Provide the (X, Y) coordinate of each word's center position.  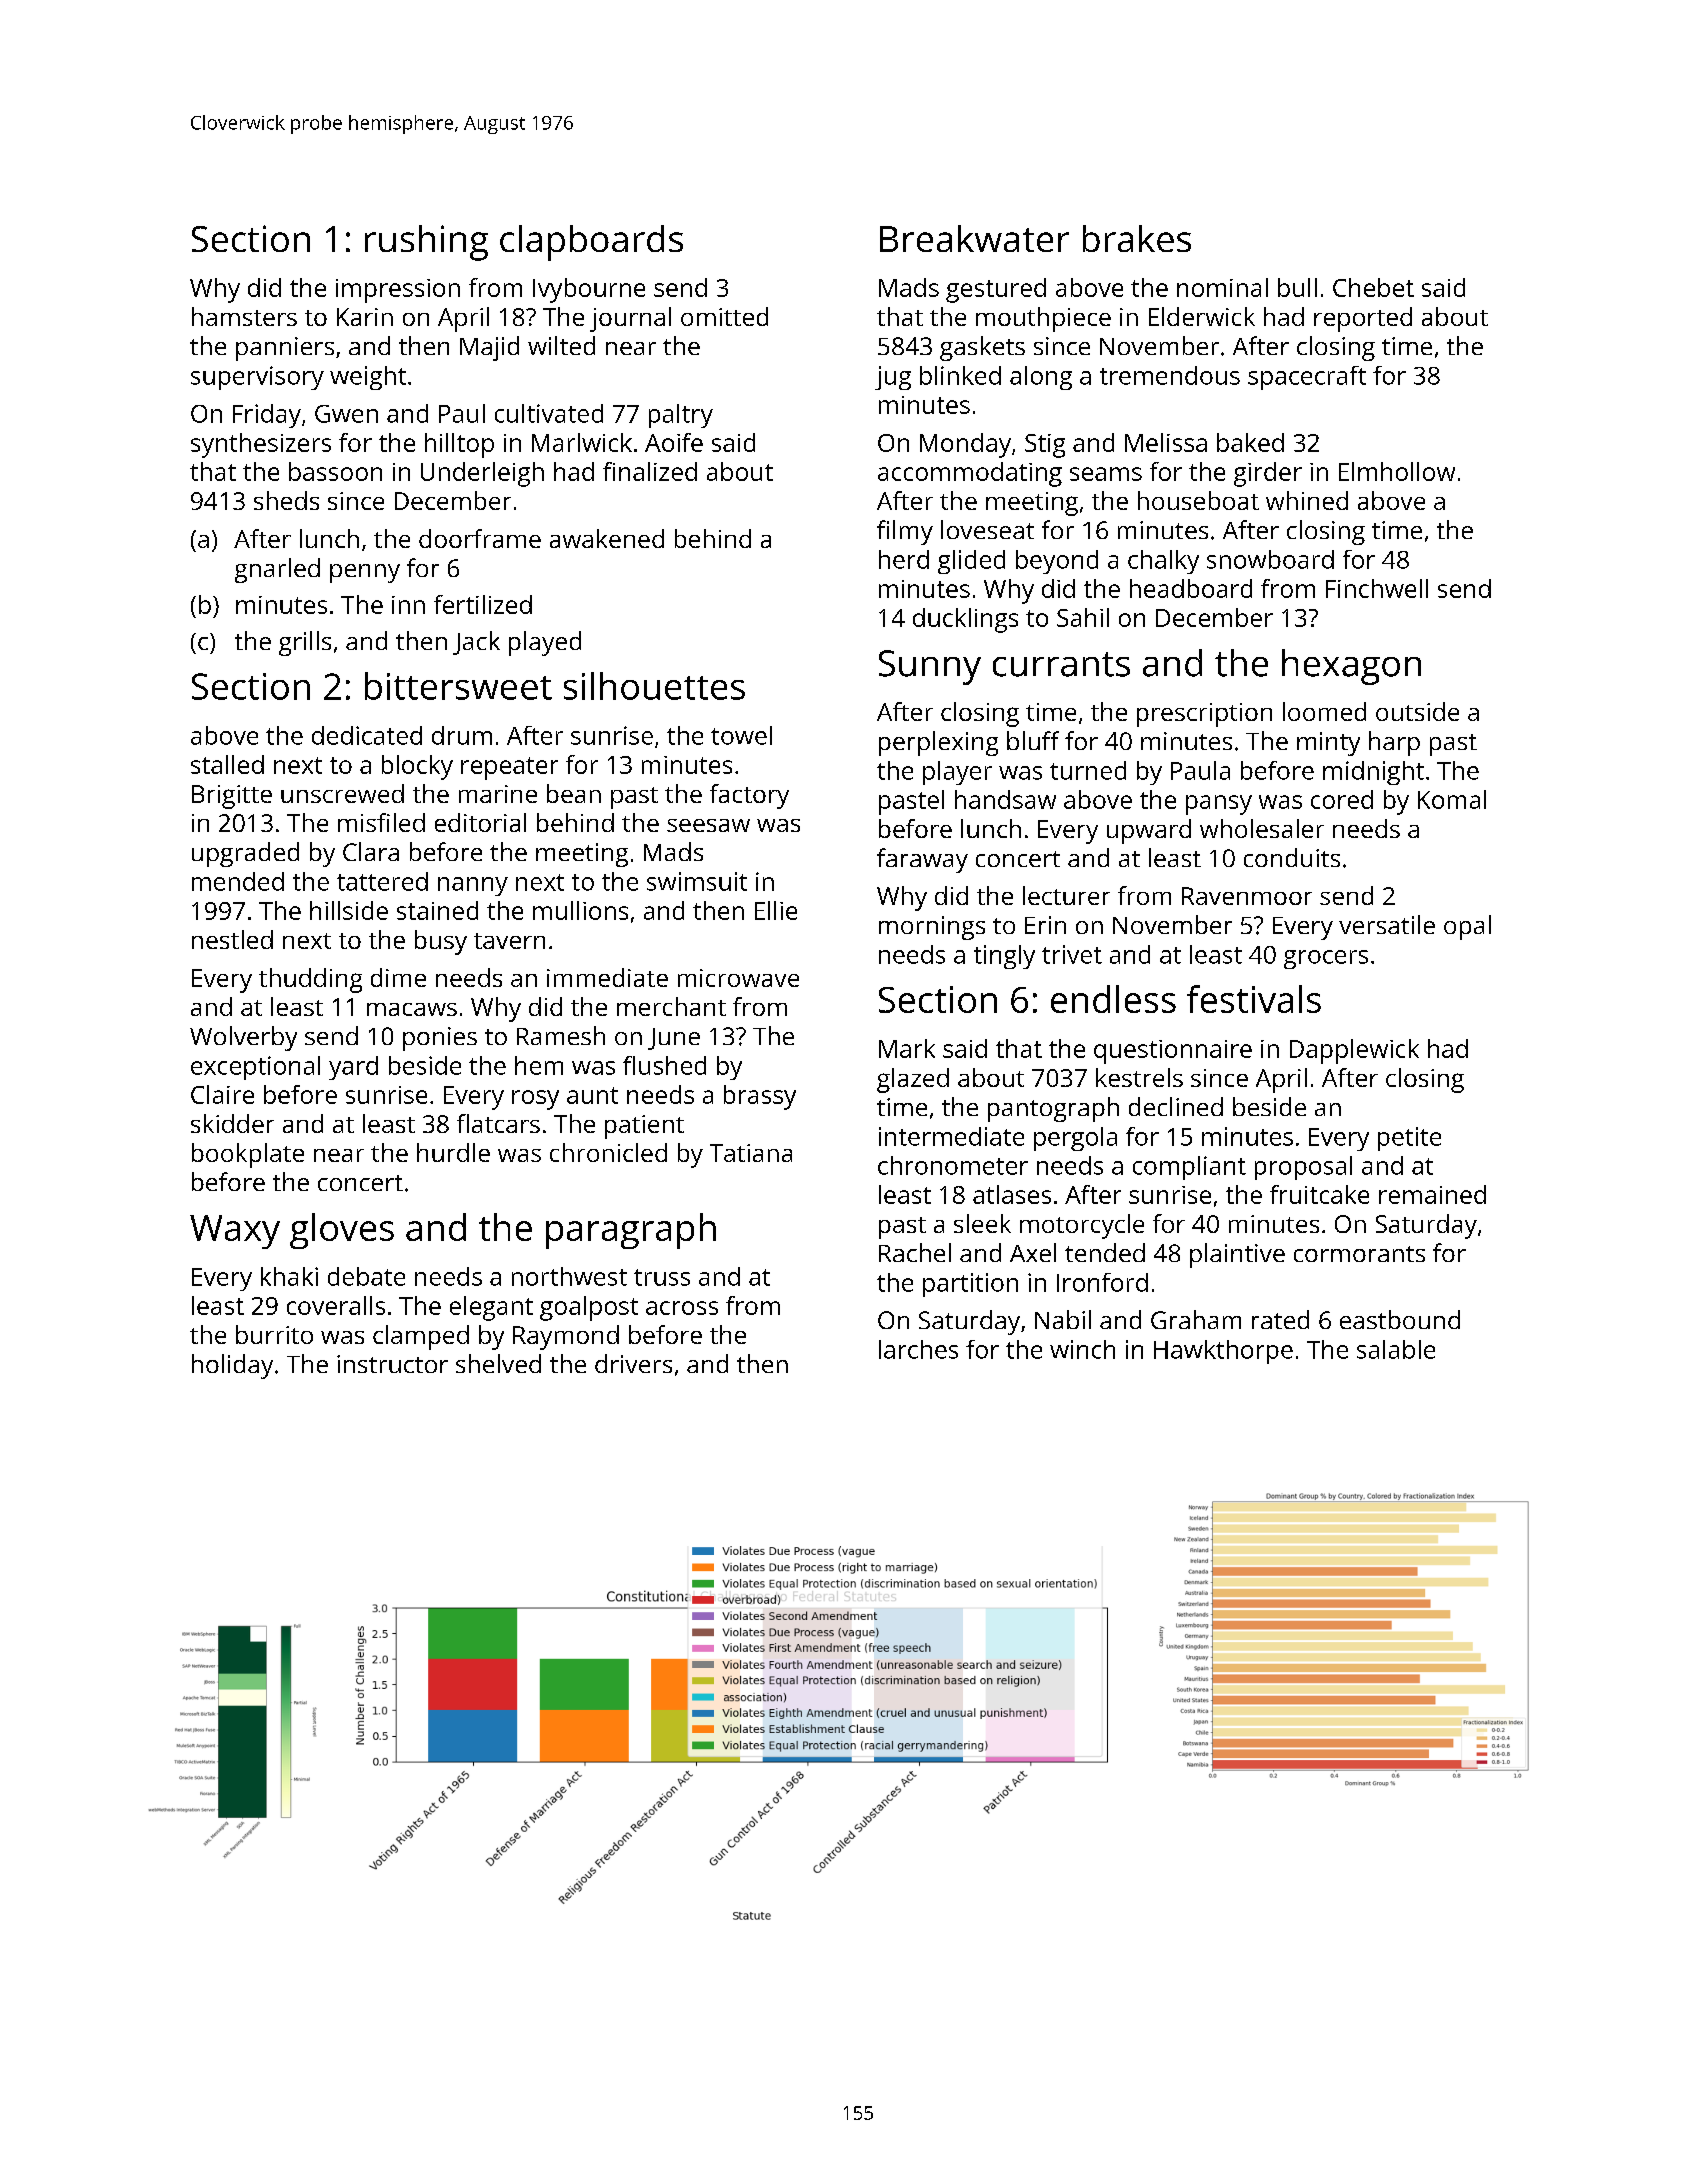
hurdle (453, 1152)
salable (1396, 1349)
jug (893, 378)
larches (918, 1349)
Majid (489, 348)
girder (1268, 474)
